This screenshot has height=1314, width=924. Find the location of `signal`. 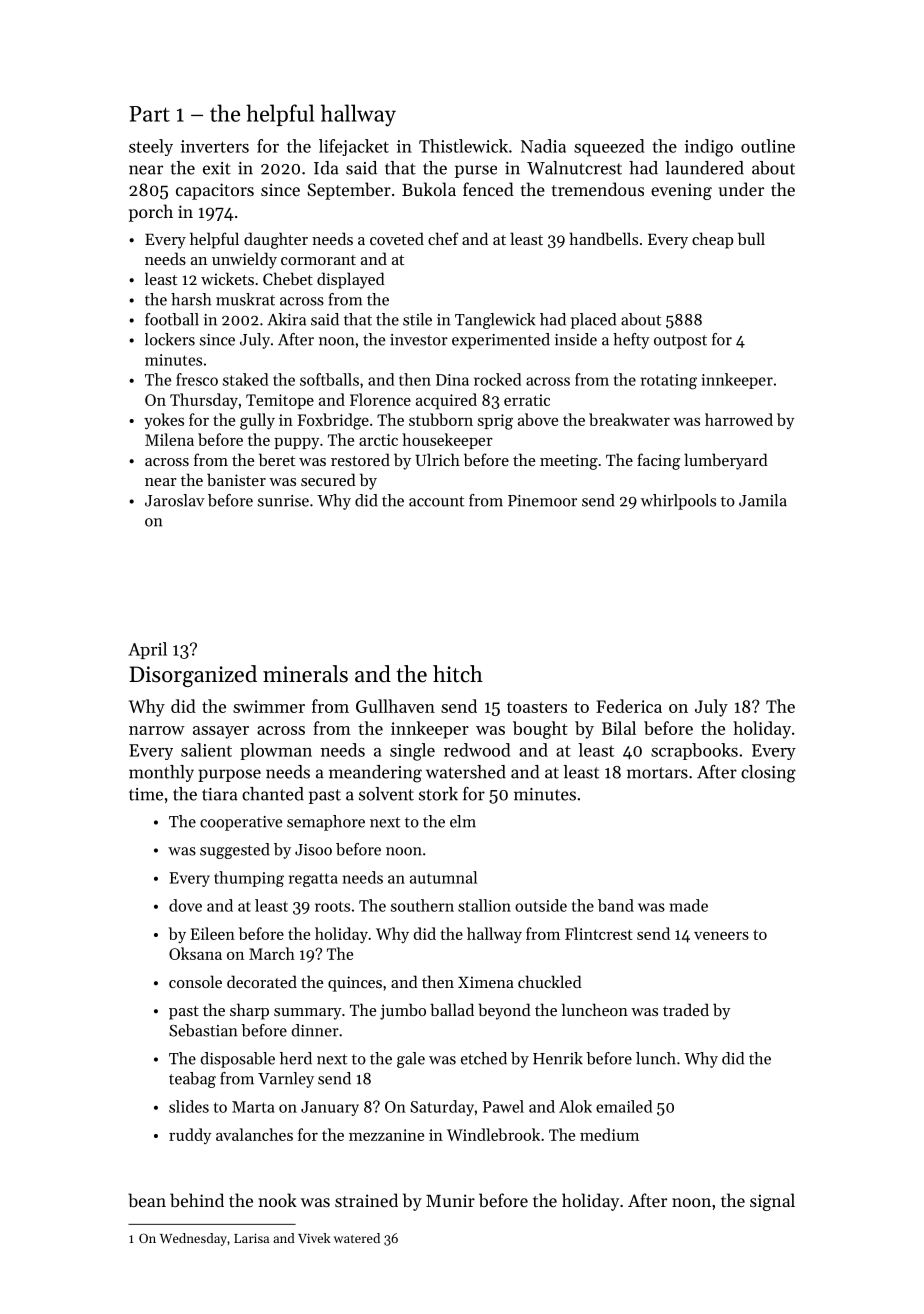

signal is located at coordinates (772, 1202).
